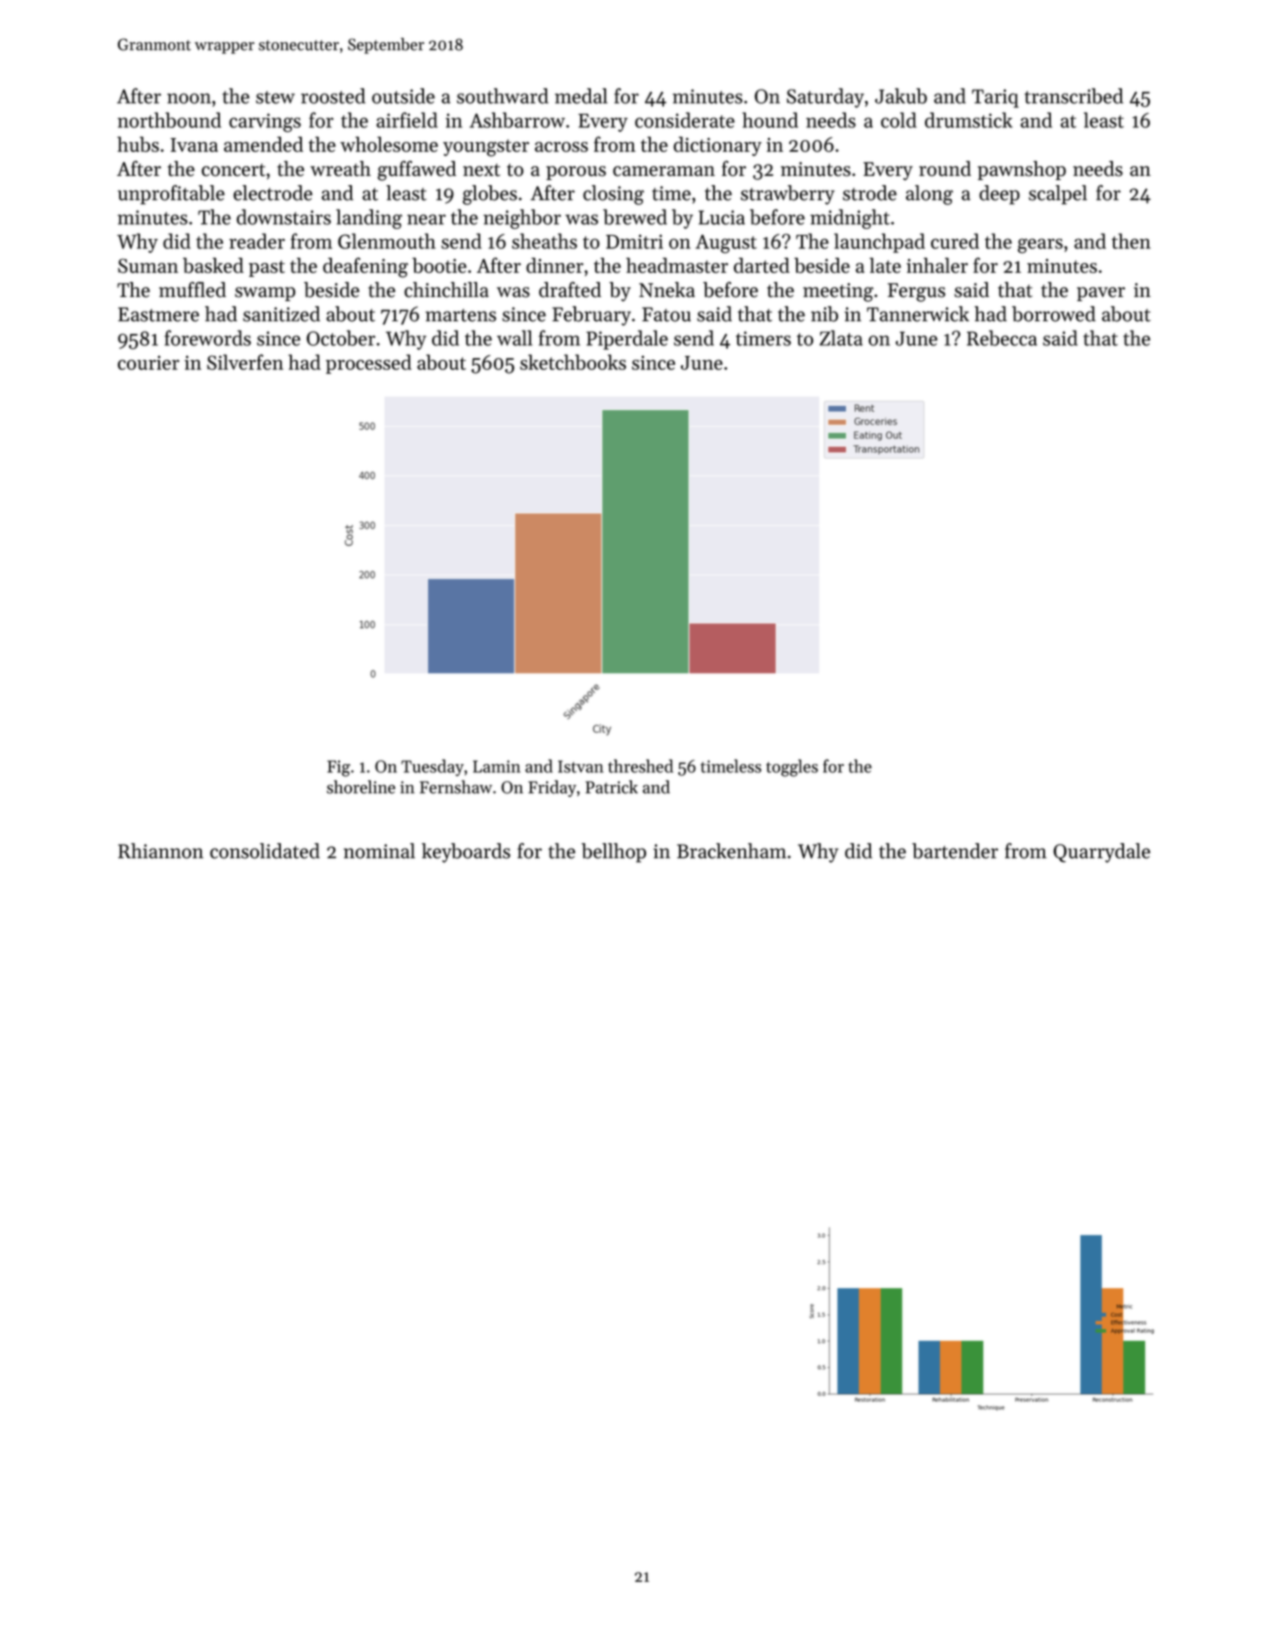 This document has width=1268, height=1641. I want to click on toggles, so click(792, 768).
